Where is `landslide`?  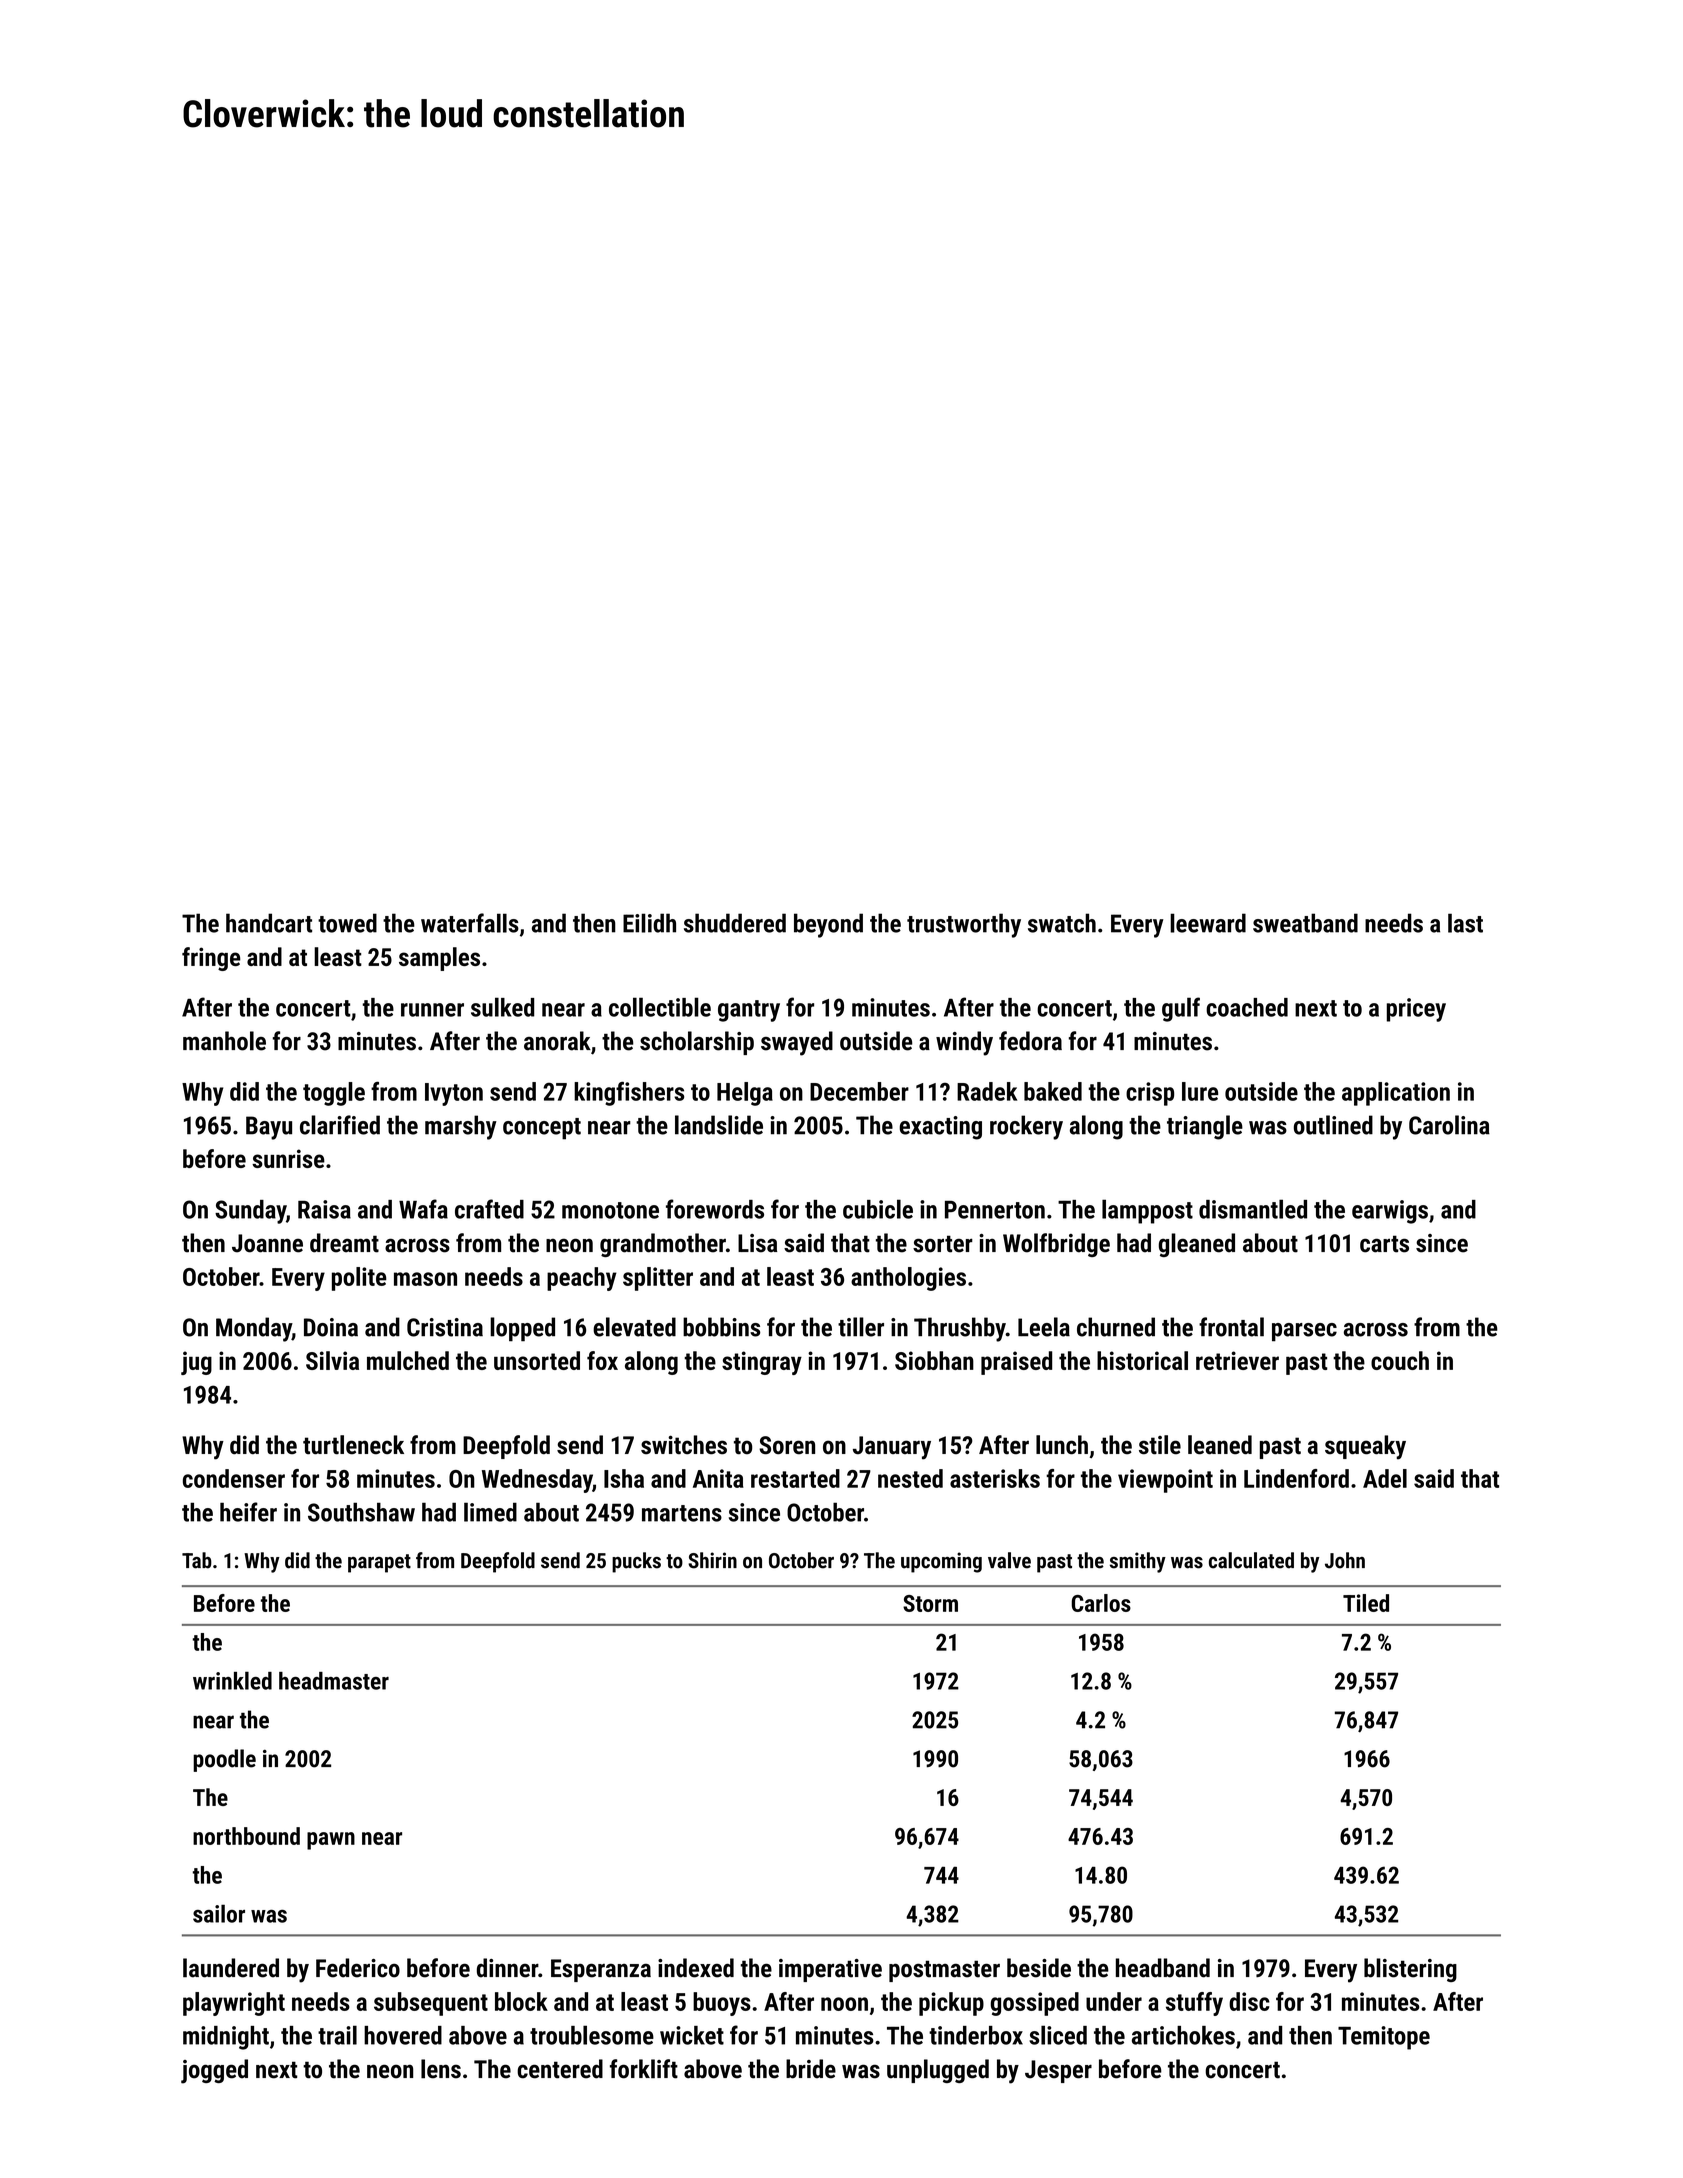 landslide is located at coordinates (719, 1125).
